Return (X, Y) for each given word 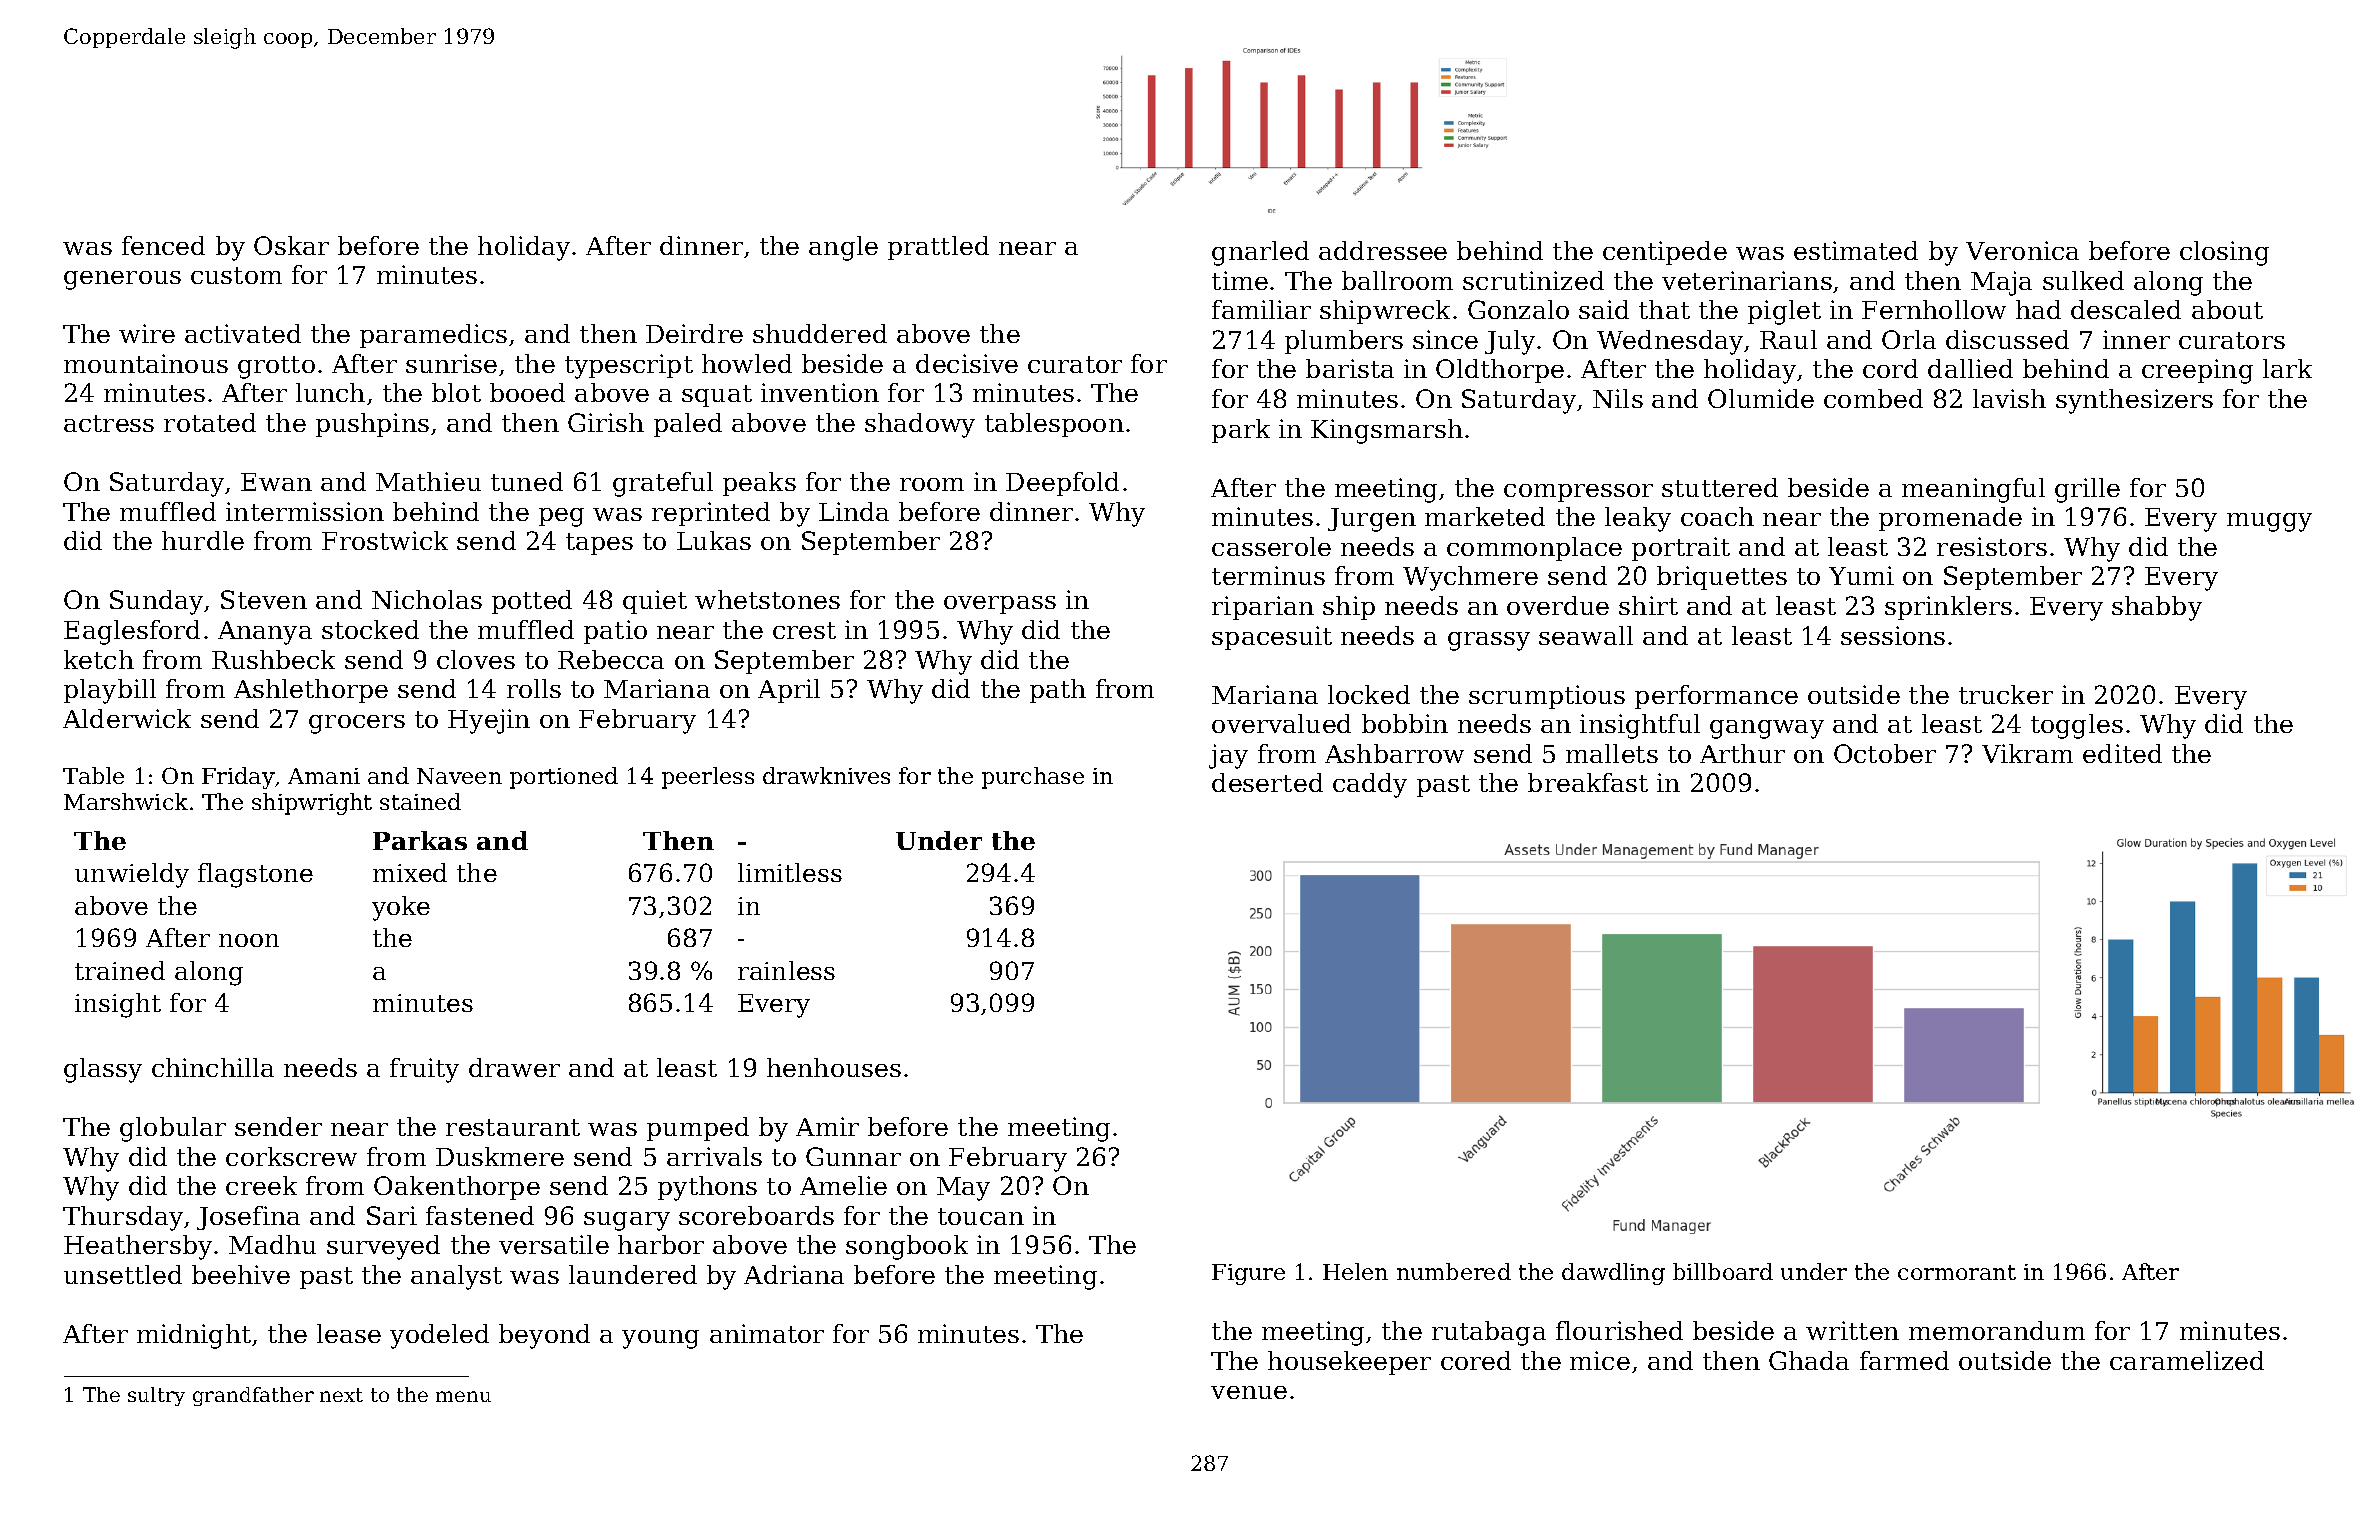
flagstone (255, 875)
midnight (194, 1336)
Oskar (291, 245)
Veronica (2022, 250)
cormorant (1957, 1272)
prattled (938, 248)
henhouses (834, 1067)
